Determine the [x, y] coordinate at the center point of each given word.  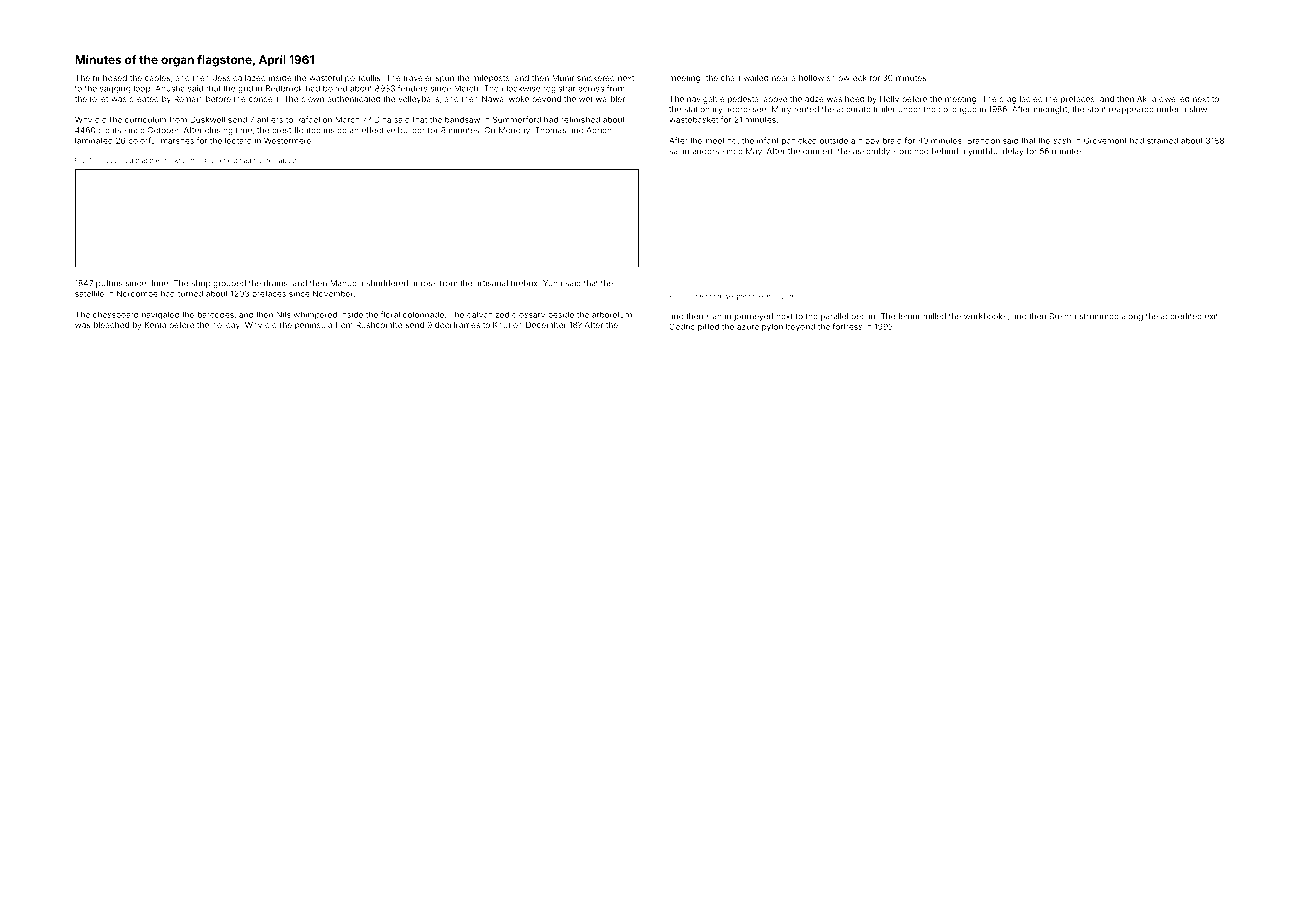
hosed [115, 78]
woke [519, 99]
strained [1162, 140]
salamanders [694, 151]
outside [834, 140]
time [244, 130]
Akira [1146, 99]
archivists [780, 296]
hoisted [265, 160]
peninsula [313, 326]
